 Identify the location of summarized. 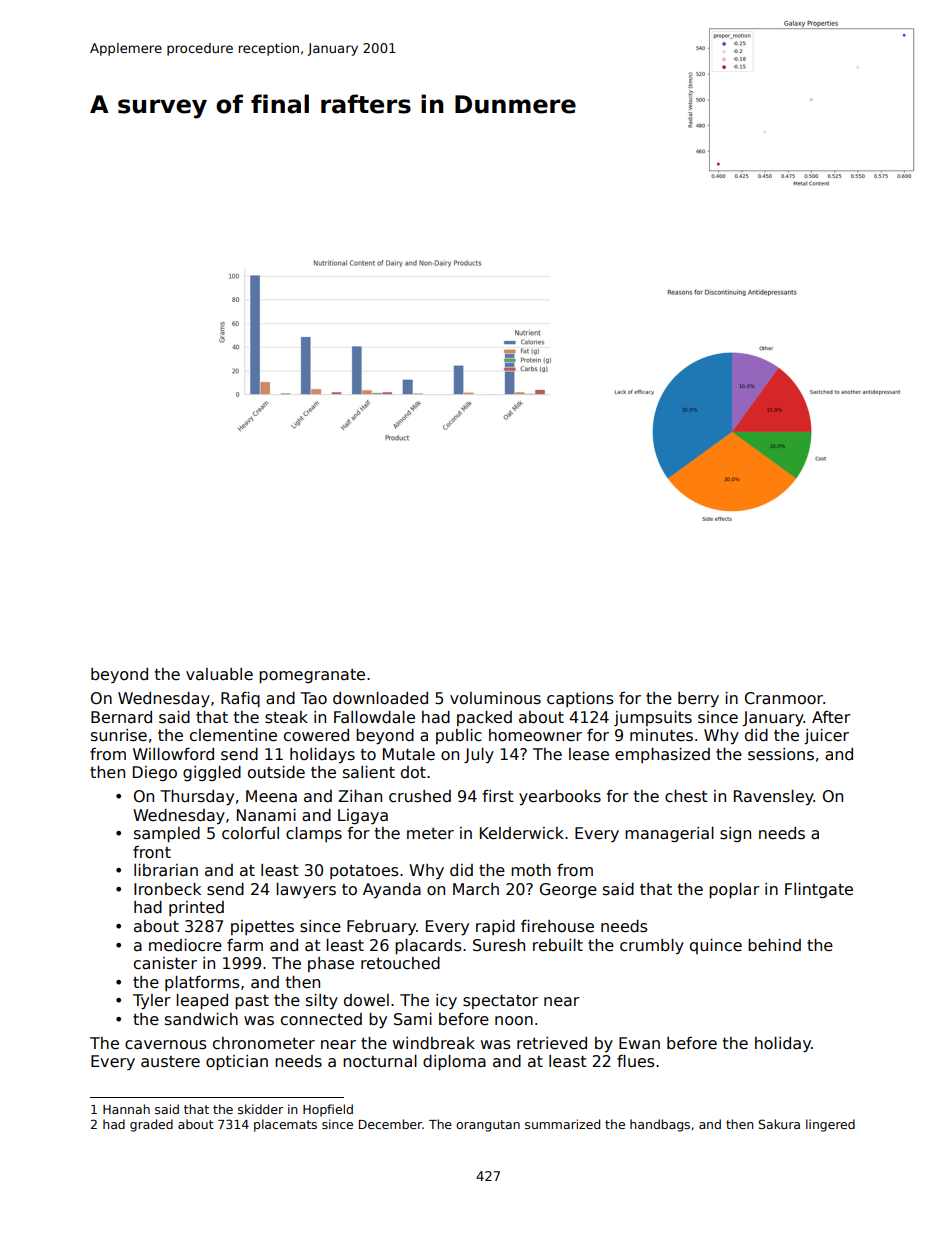
(562, 1124).
